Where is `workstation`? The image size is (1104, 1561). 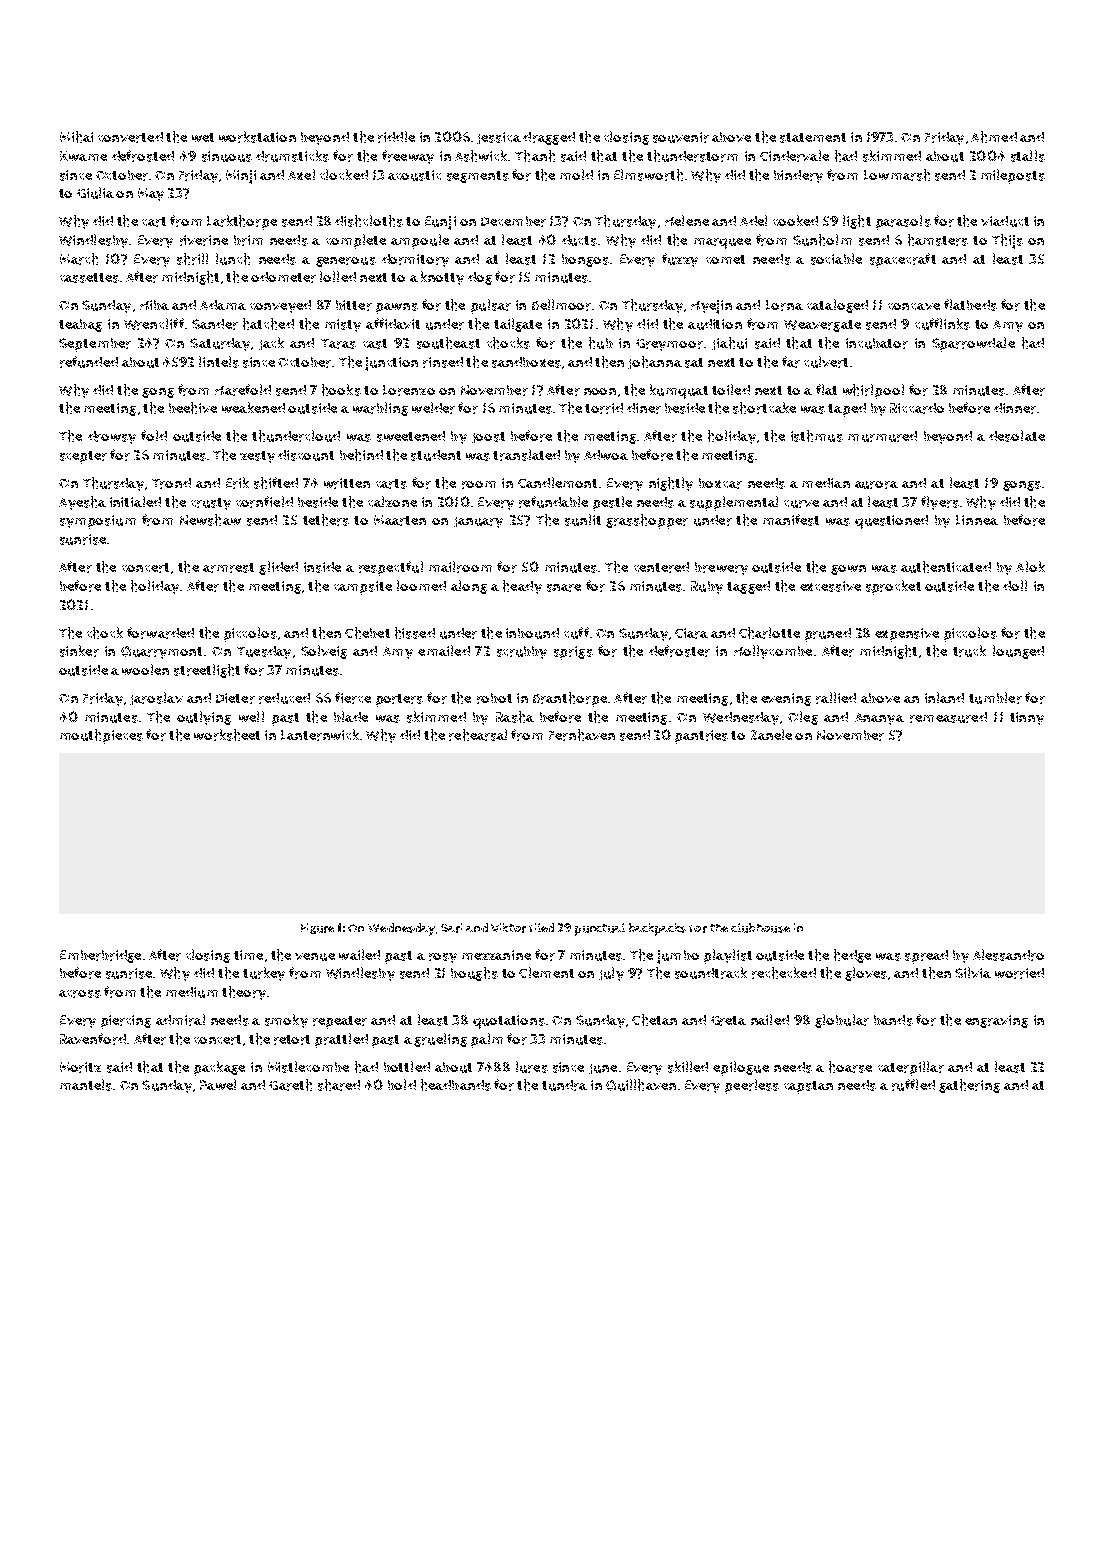 workstation is located at coordinates (257, 137).
